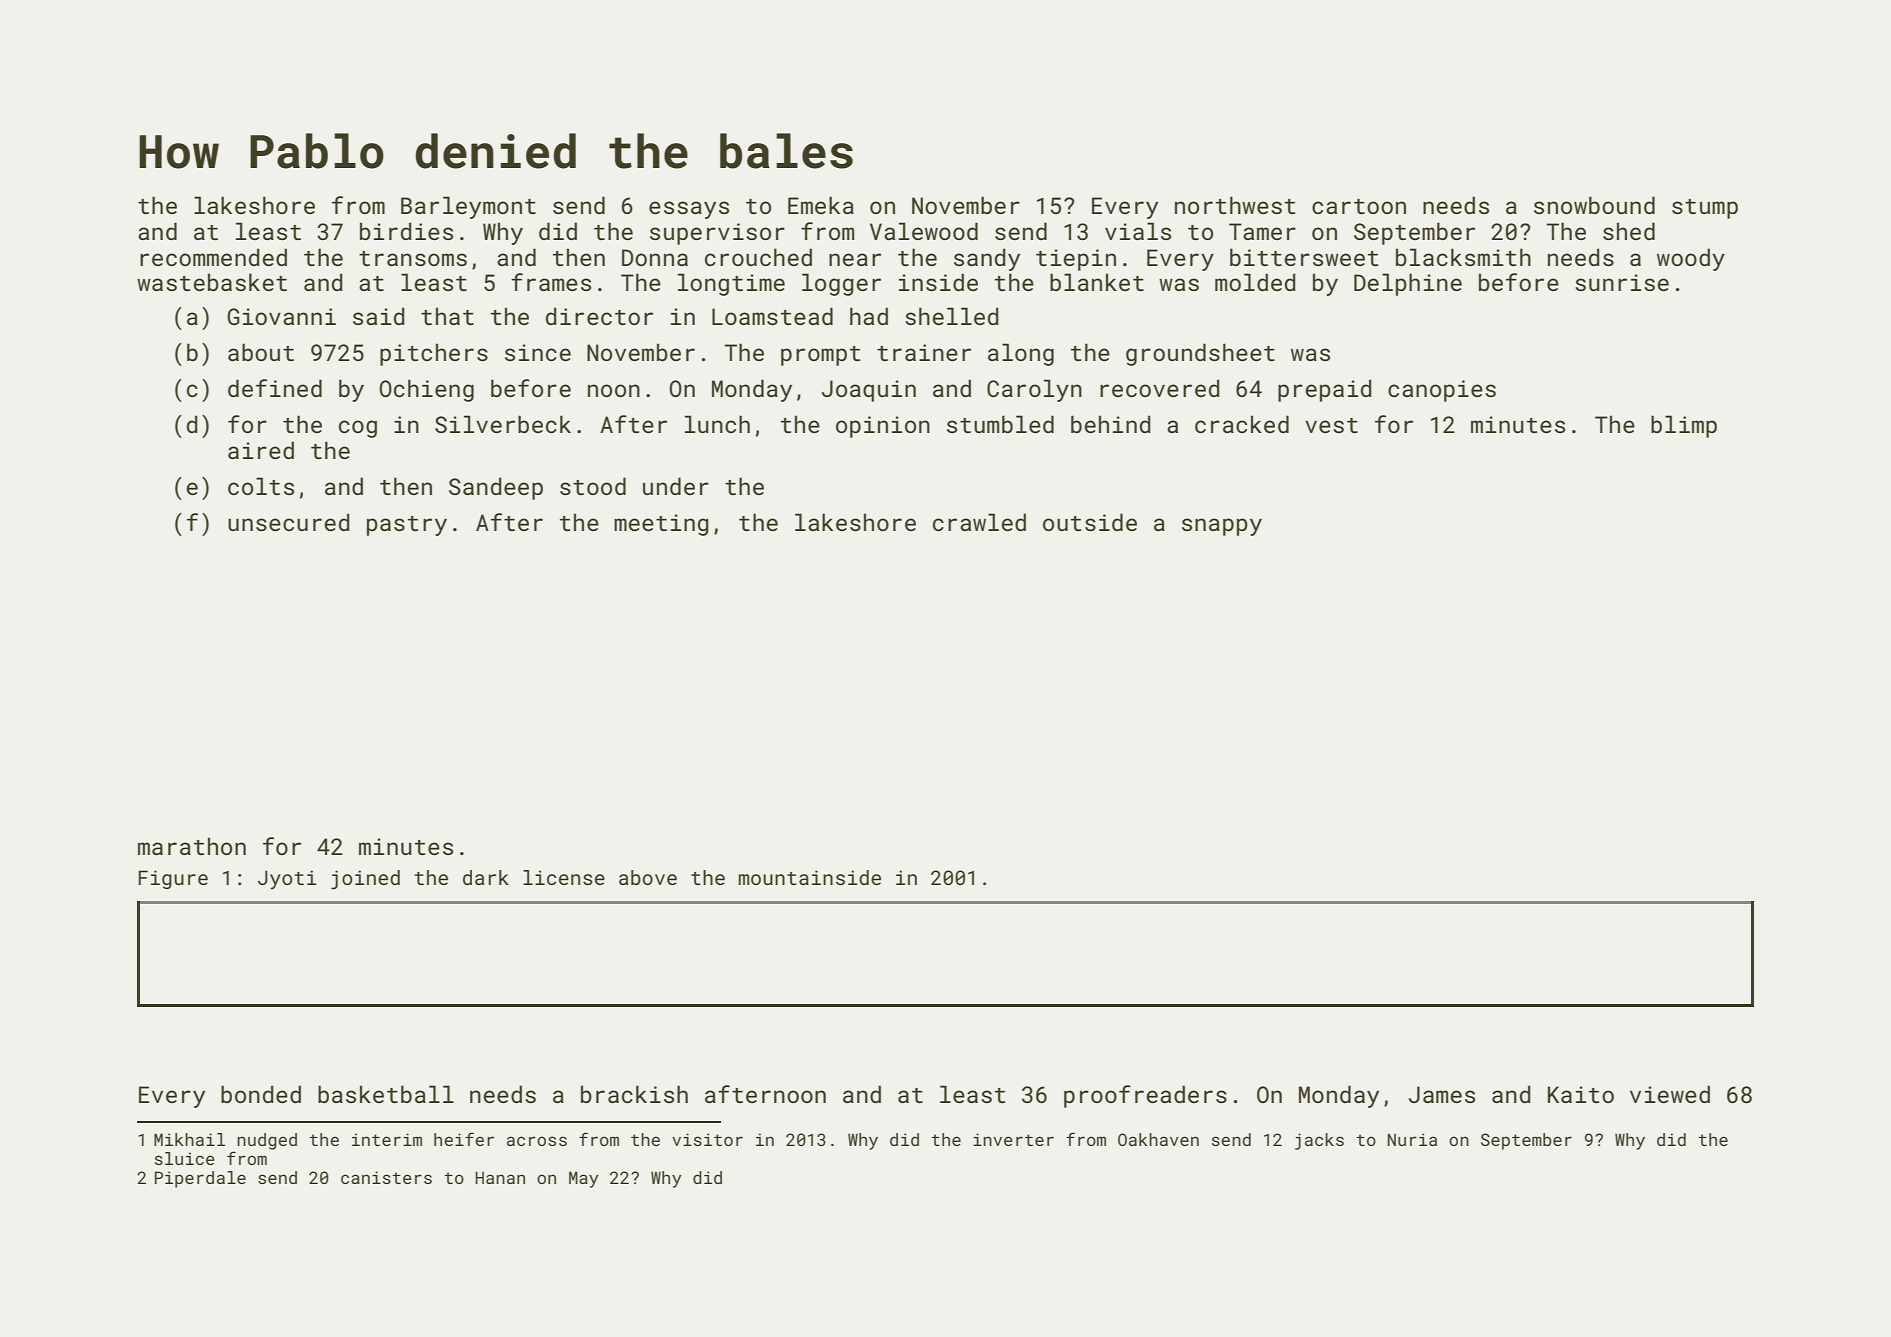  I want to click on viewed, so click(1670, 1094).
